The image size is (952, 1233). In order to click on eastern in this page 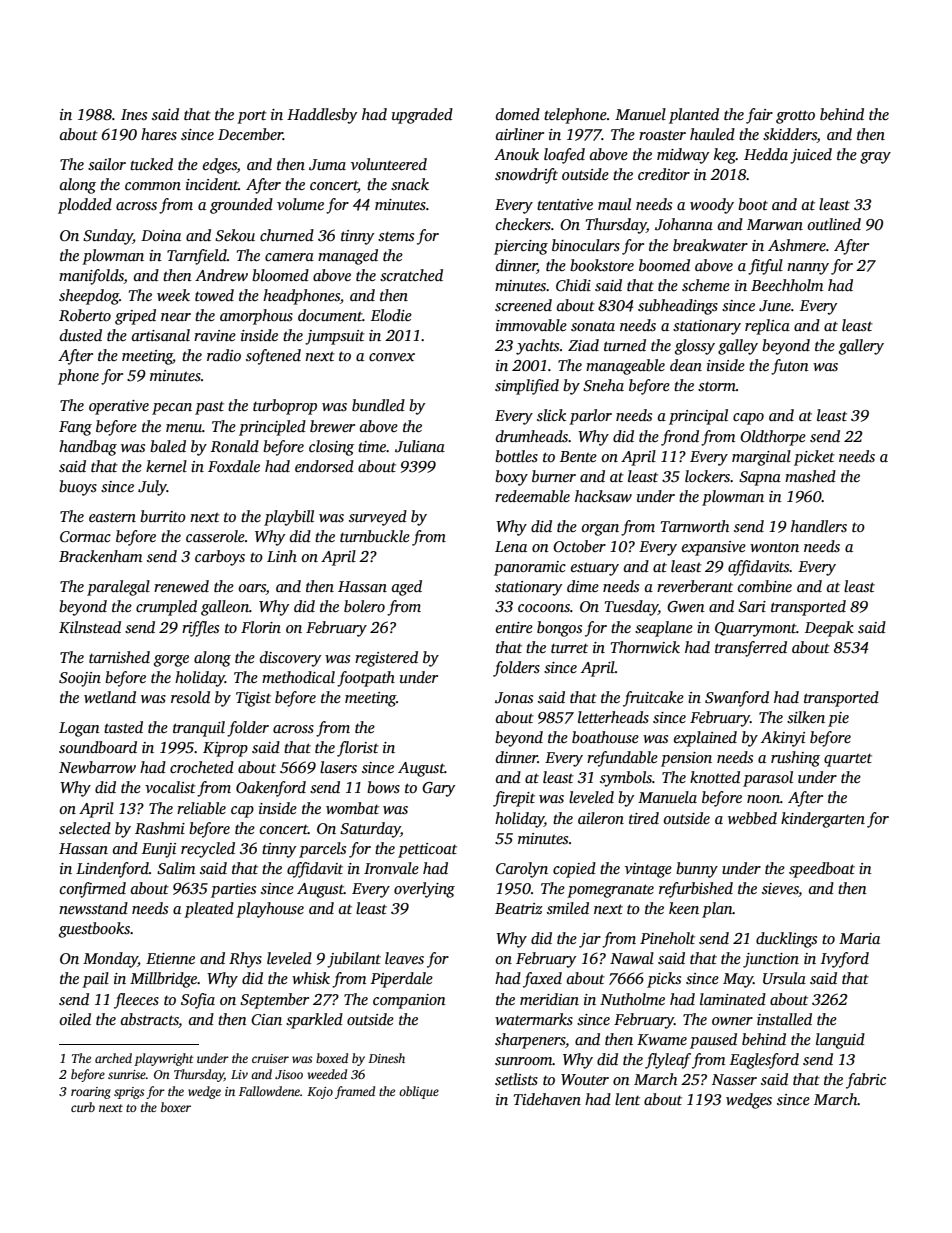, I will do `click(112, 517)`.
